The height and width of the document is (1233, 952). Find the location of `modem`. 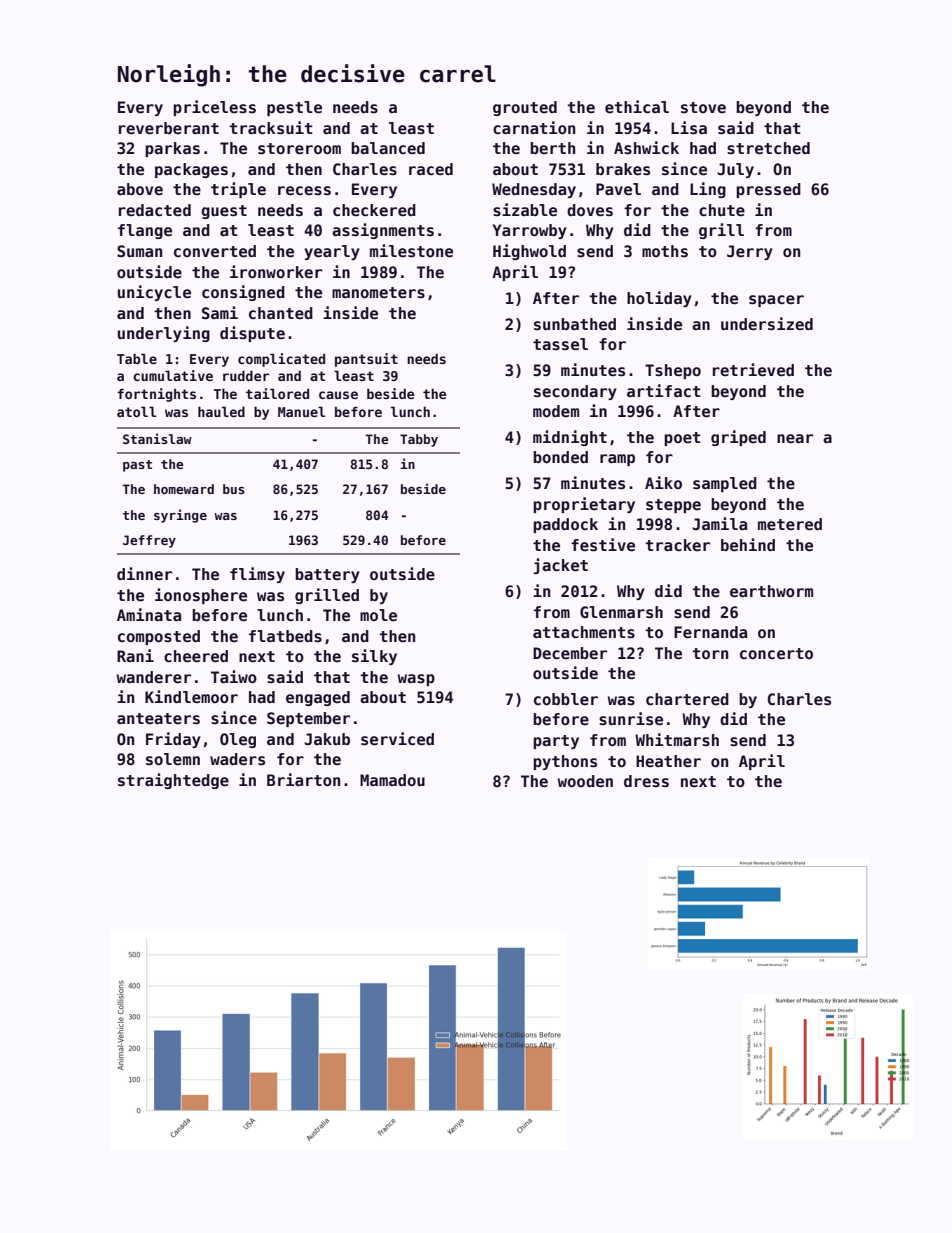

modem is located at coordinates (556, 411).
